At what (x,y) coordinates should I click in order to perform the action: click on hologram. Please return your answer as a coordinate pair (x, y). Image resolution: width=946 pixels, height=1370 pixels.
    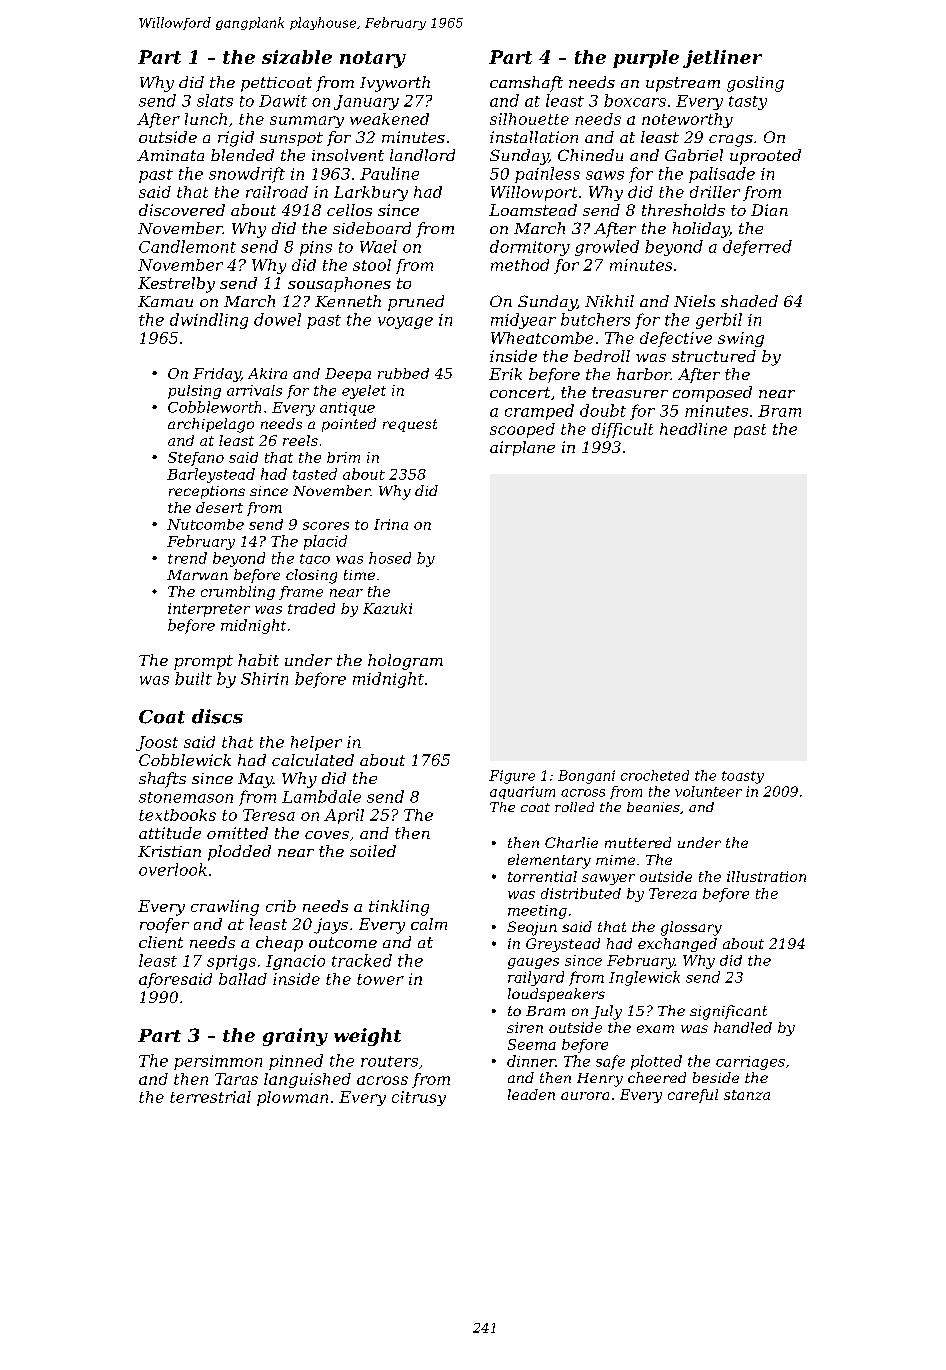
    Looking at the image, I should click on (405, 662).
